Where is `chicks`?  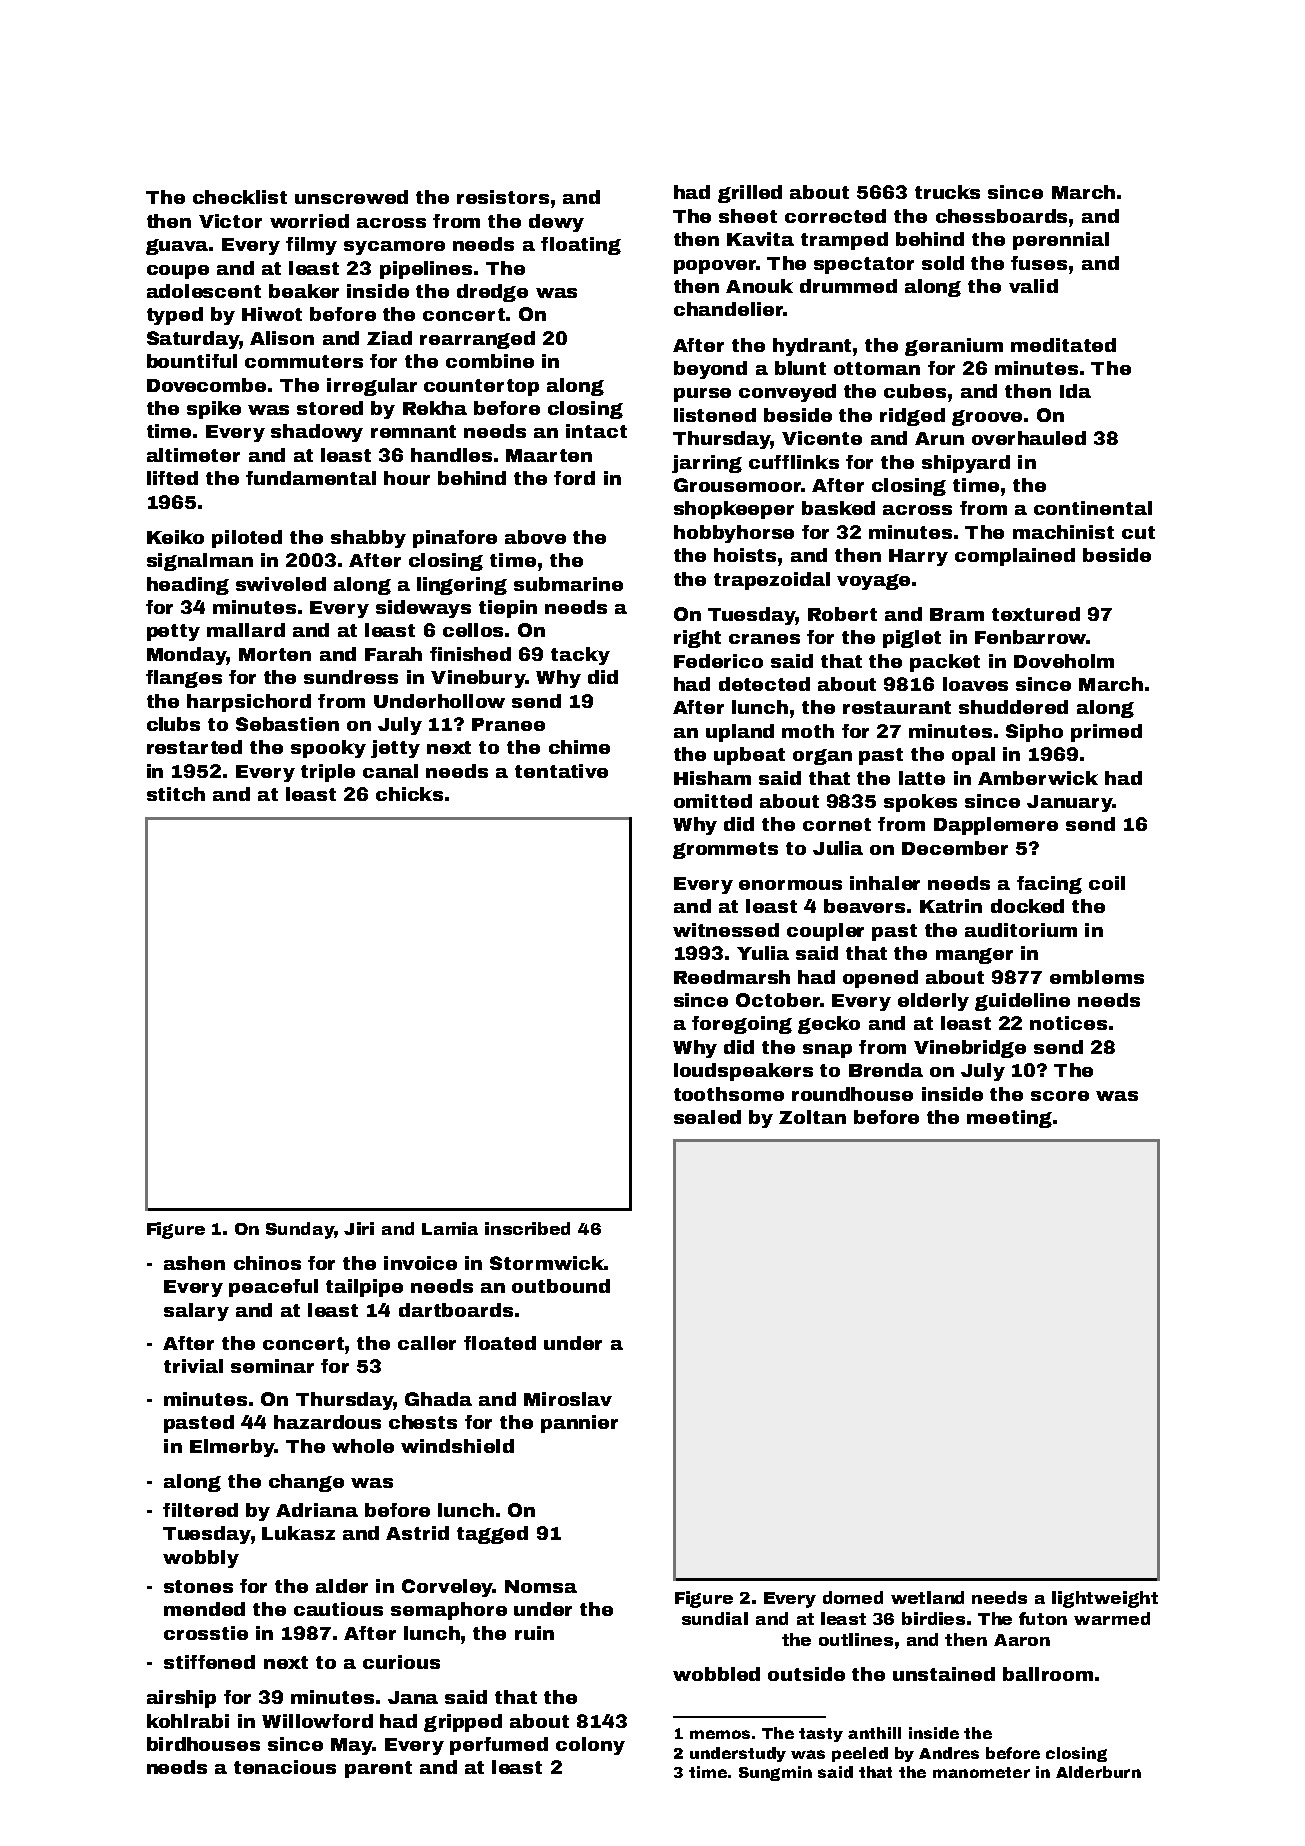 chicks is located at coordinates (409, 794).
